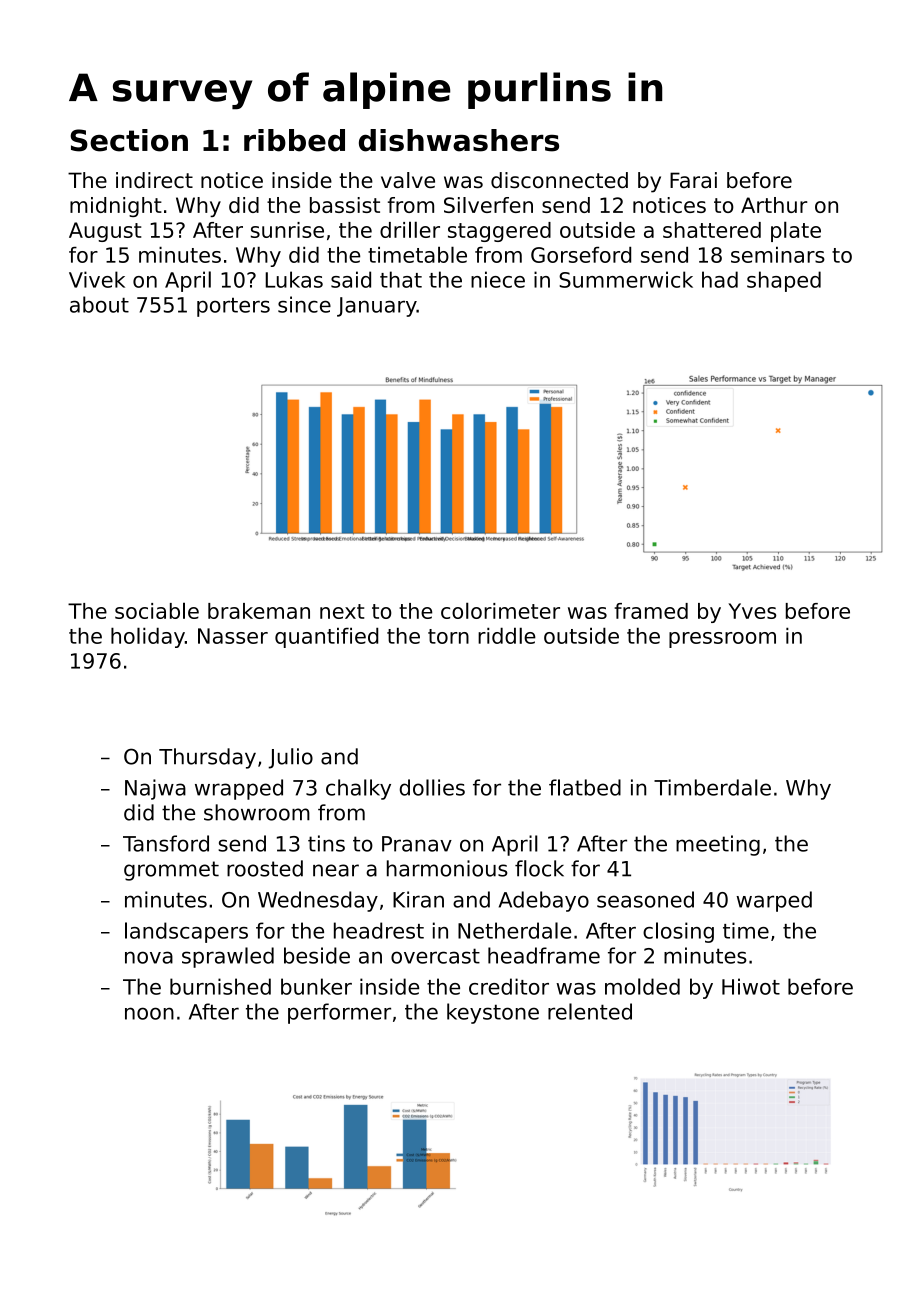 The height and width of the document is (1311, 924). What do you see at coordinates (539, 868) in the document?
I see `flock` at bounding box center [539, 868].
